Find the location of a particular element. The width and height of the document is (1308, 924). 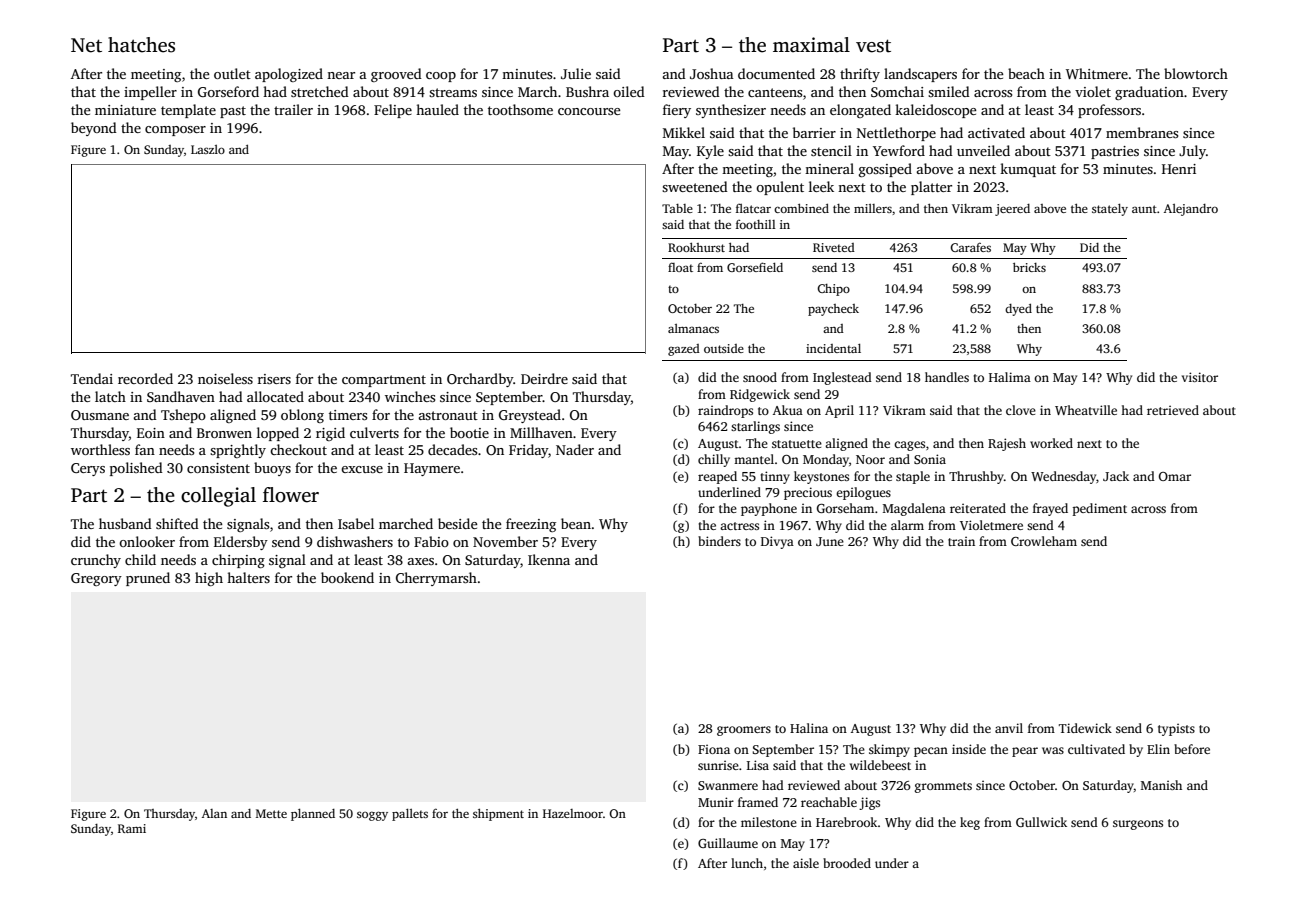

culverts is located at coordinates (374, 432).
